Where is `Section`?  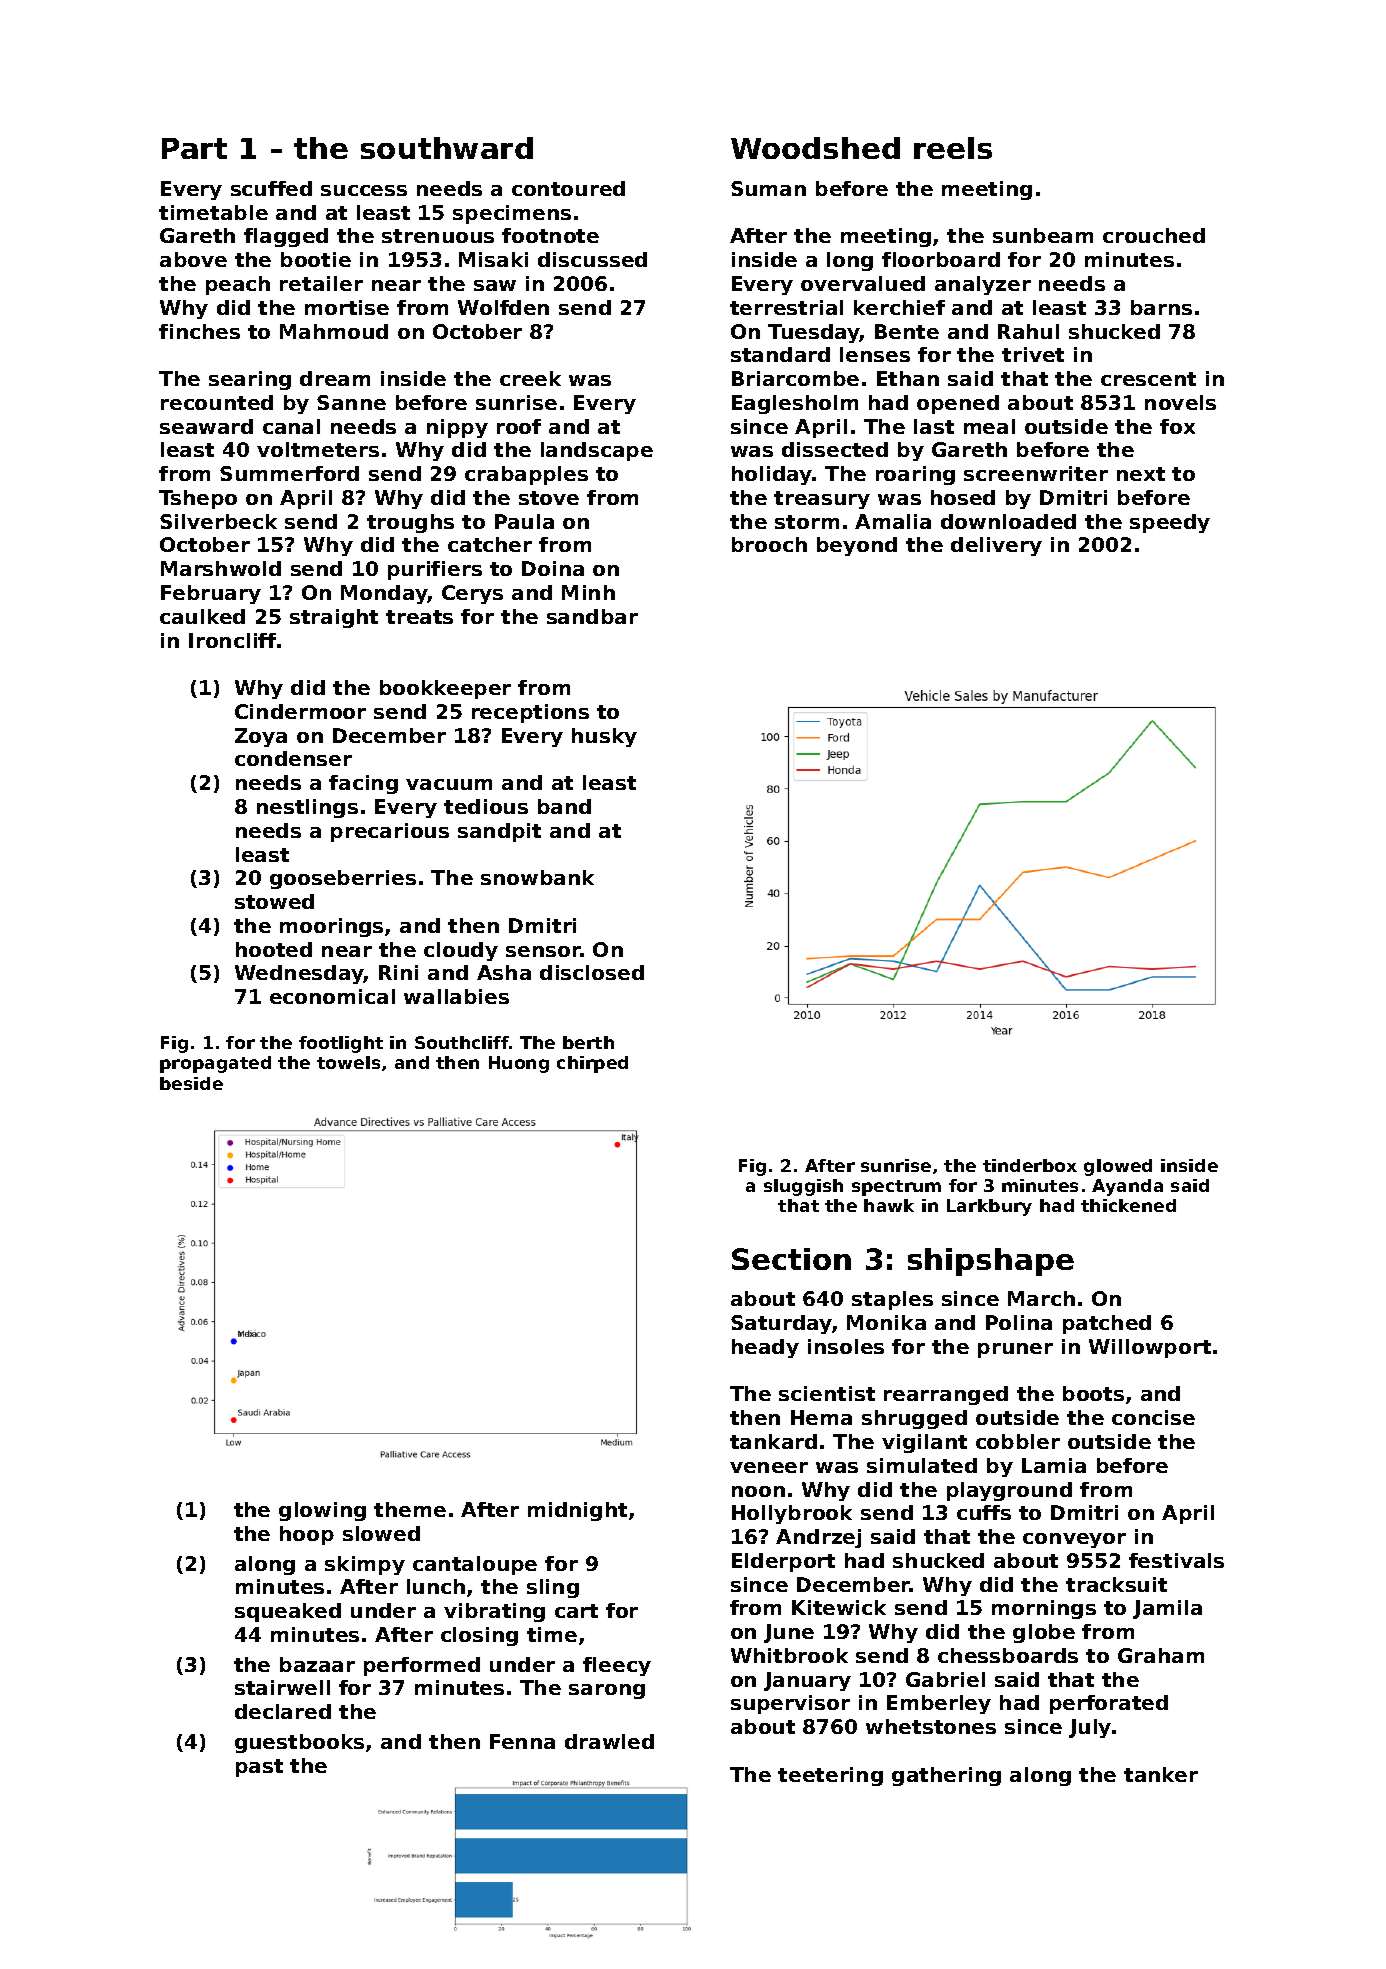 Section is located at coordinates (791, 1259).
